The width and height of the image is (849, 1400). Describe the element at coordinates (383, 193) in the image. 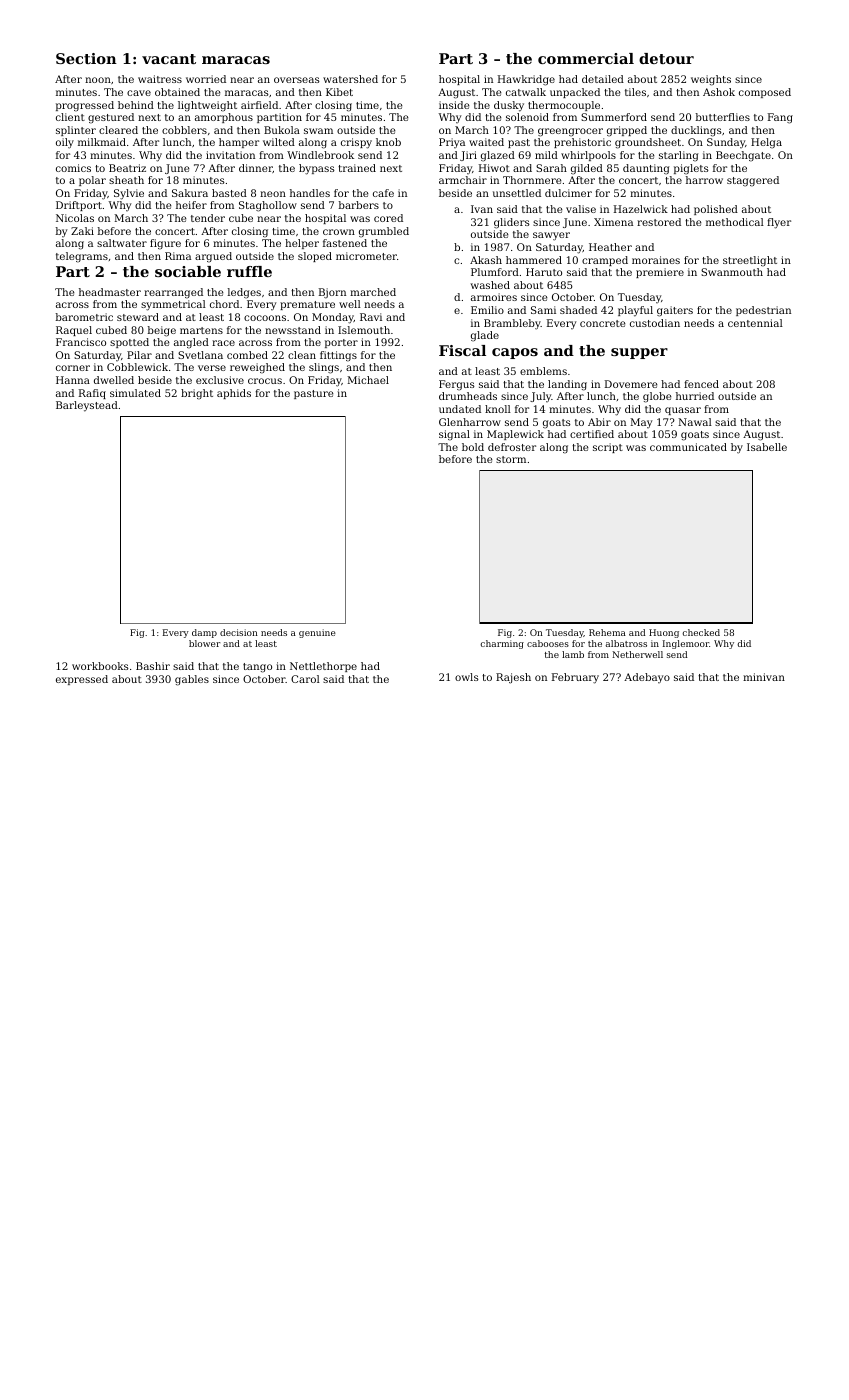

I see `cafe` at that location.
